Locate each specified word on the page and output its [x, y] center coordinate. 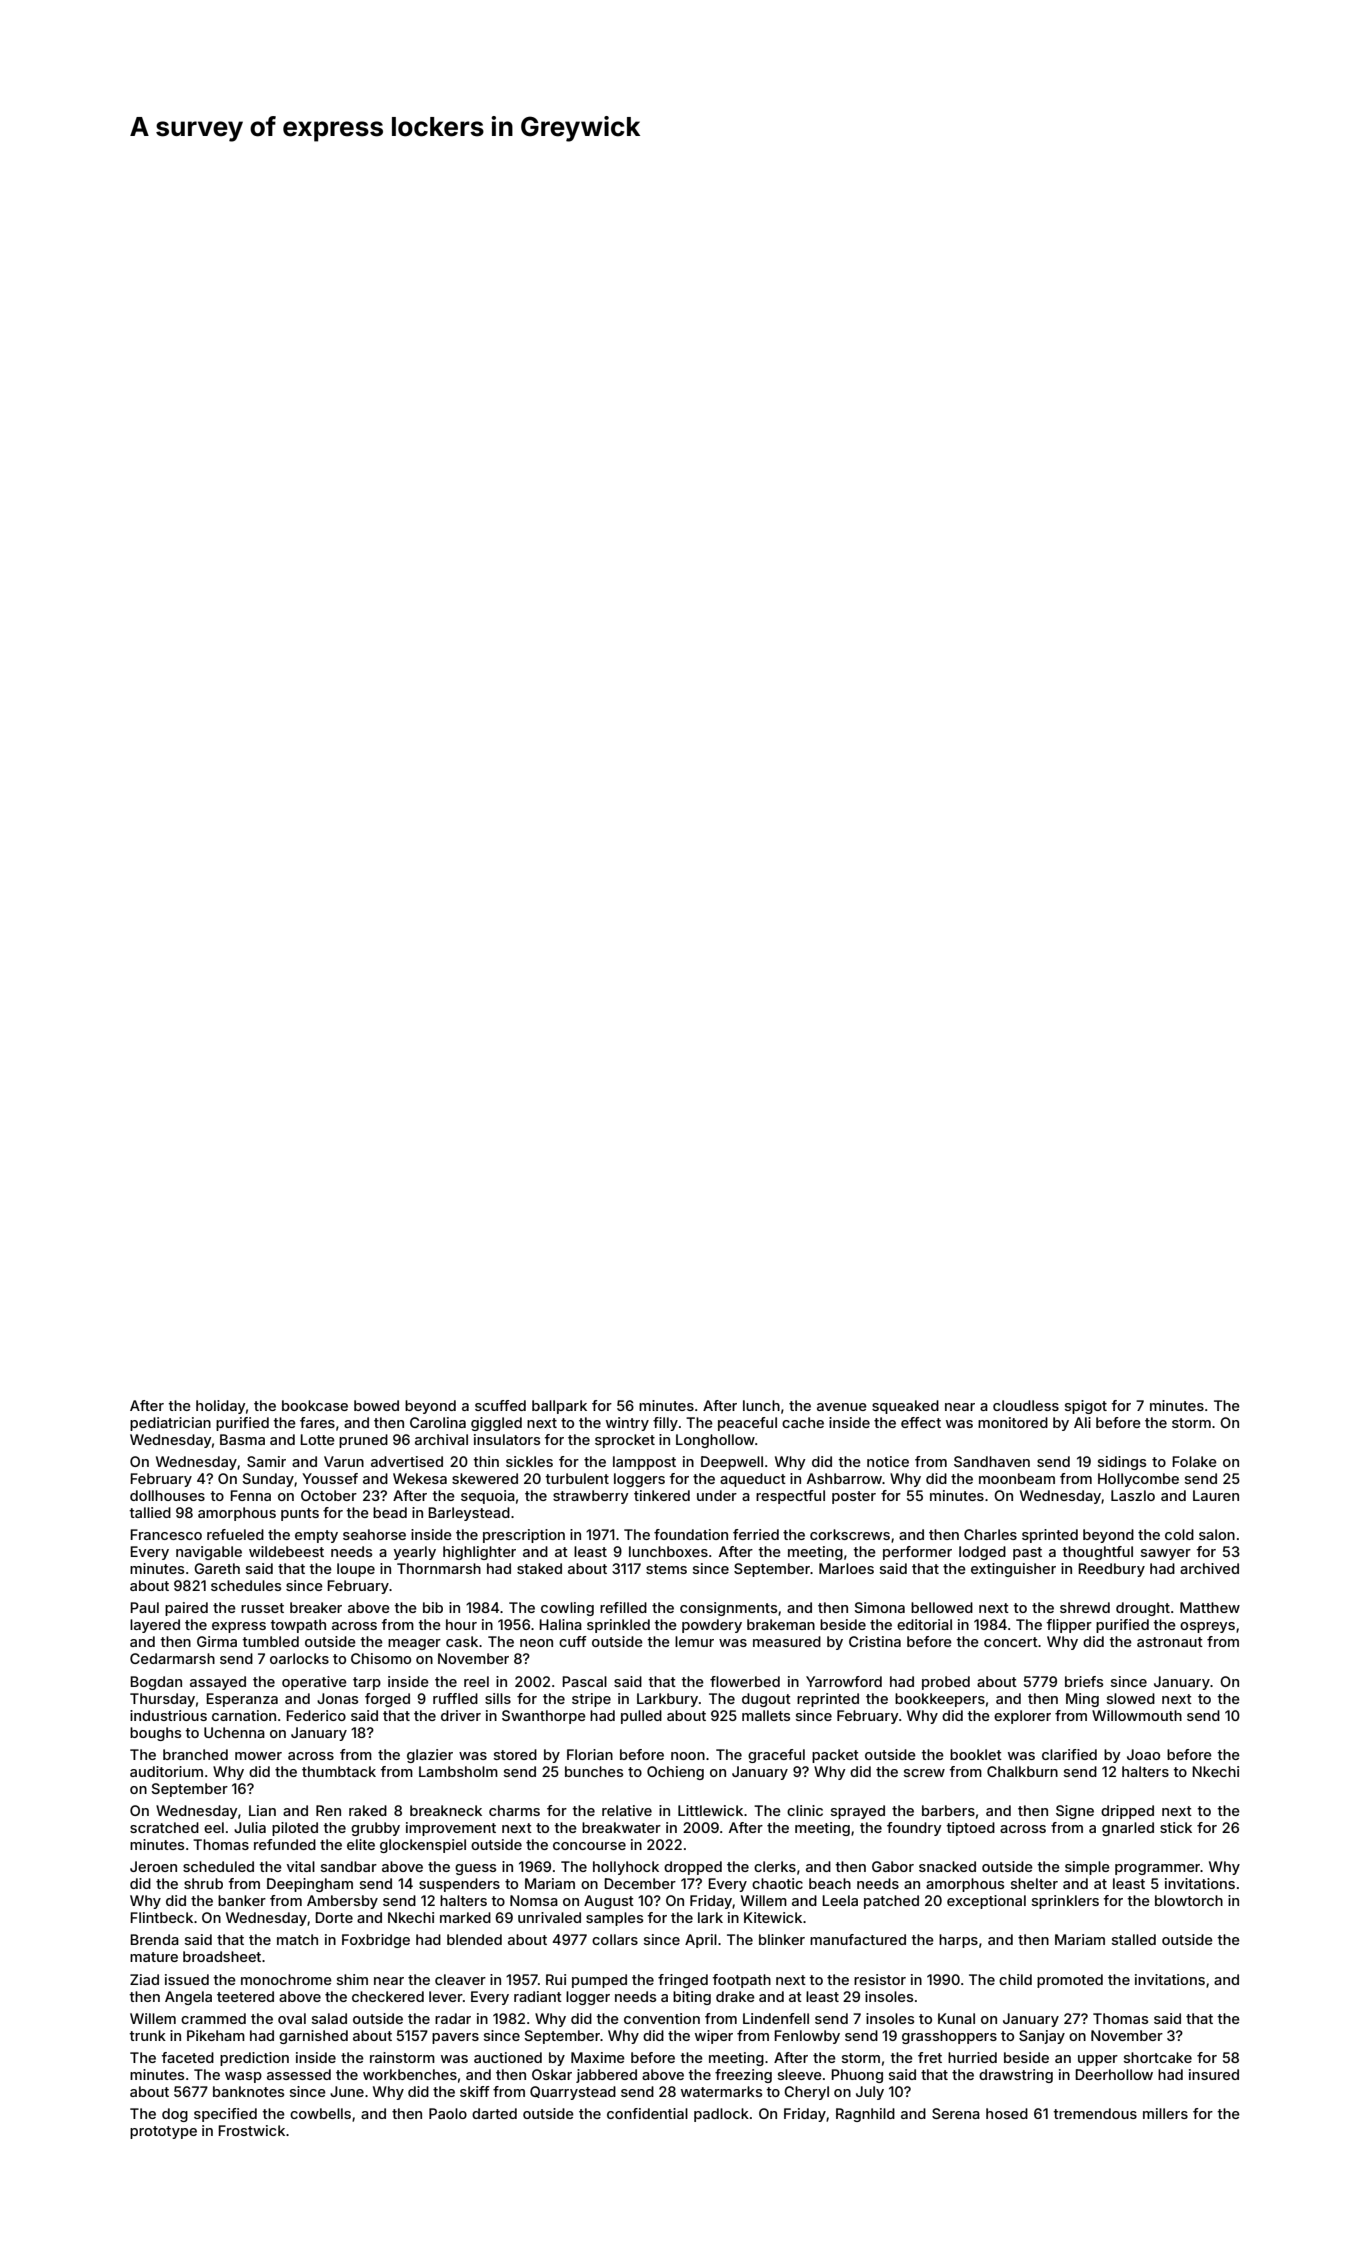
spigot [1086, 1407]
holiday [221, 1407]
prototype [163, 2132]
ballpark [559, 1407]
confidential [647, 2113]
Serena [956, 2113]
